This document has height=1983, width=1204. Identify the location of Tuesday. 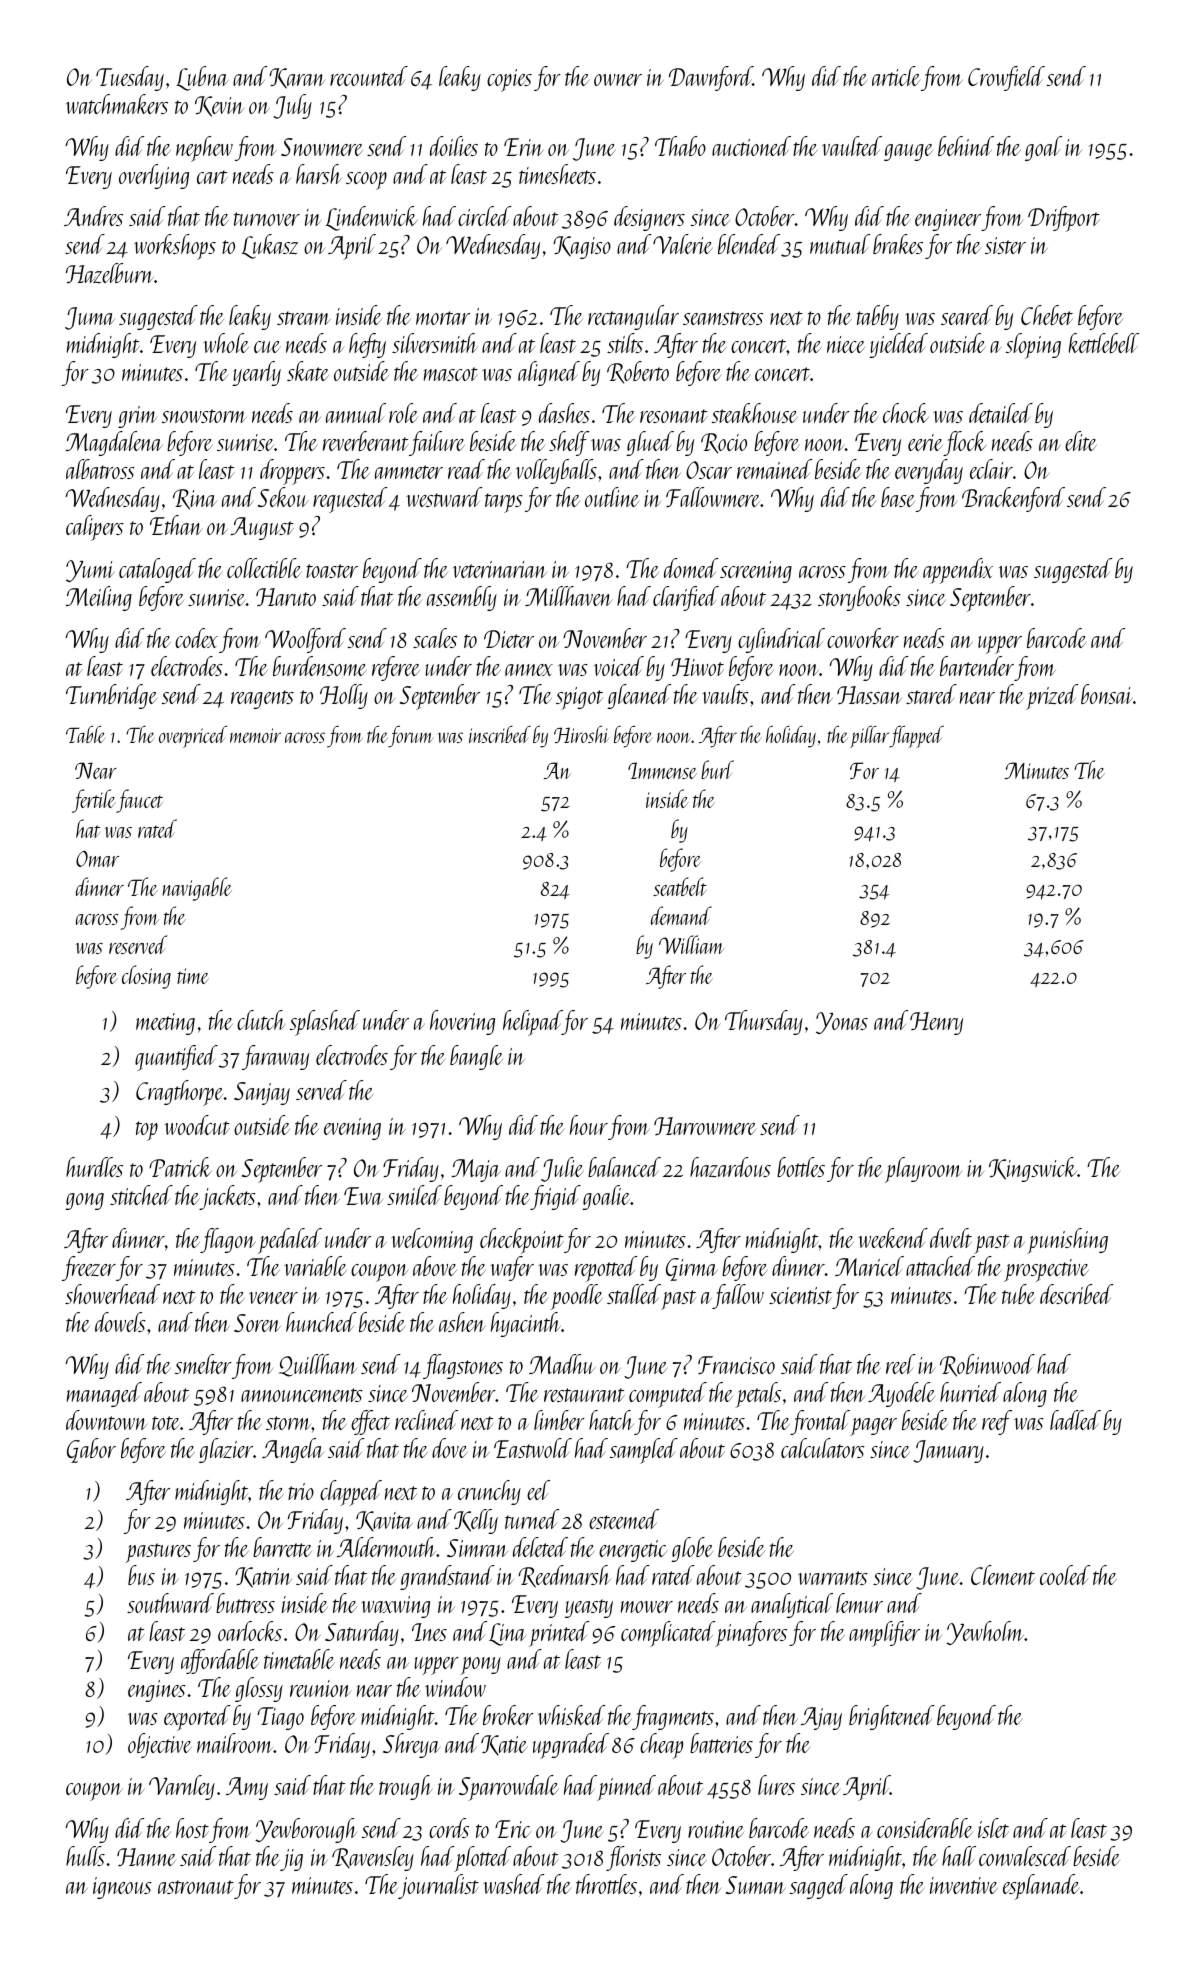
(130, 78).
